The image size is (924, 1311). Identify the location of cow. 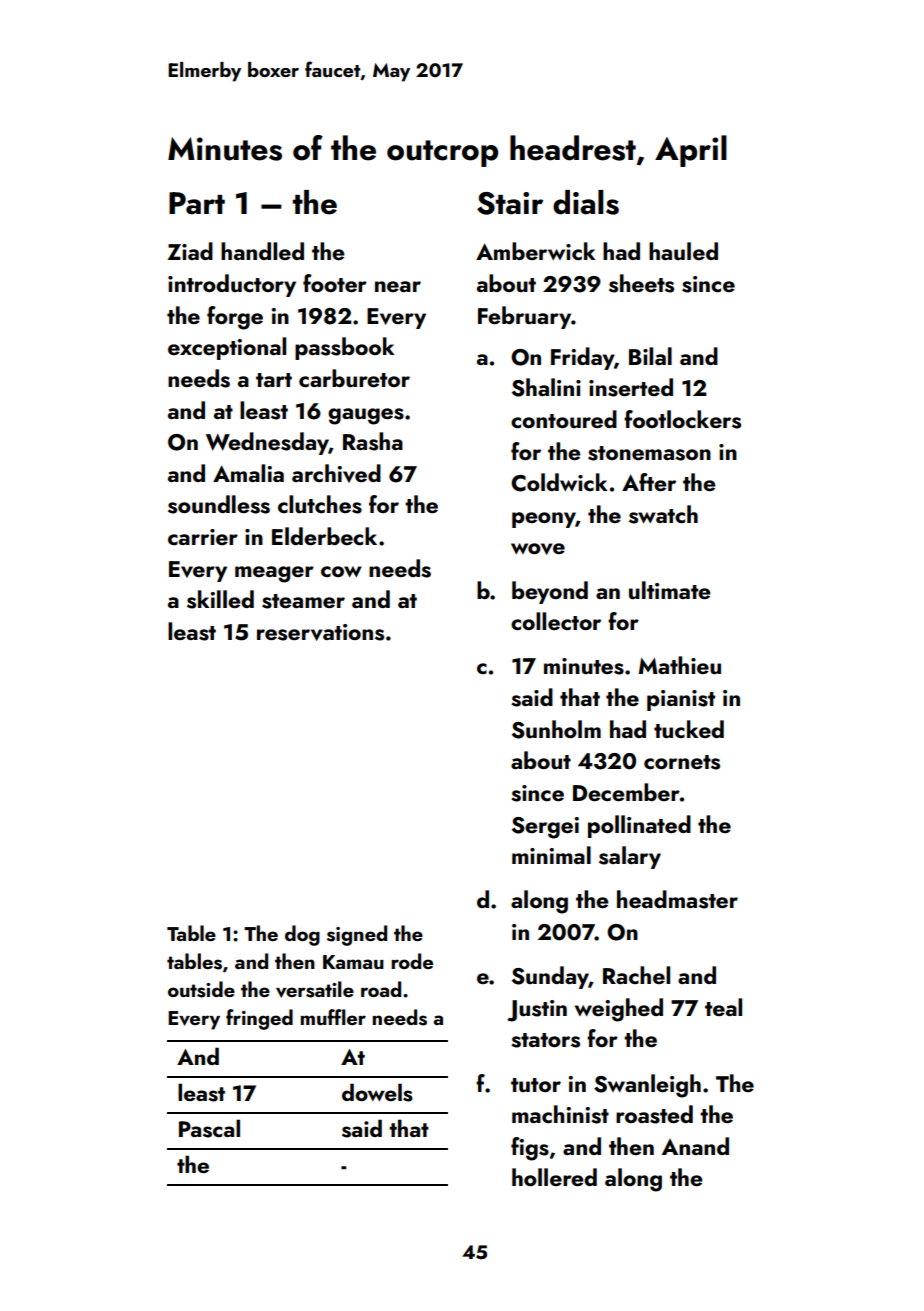
(341, 571).
